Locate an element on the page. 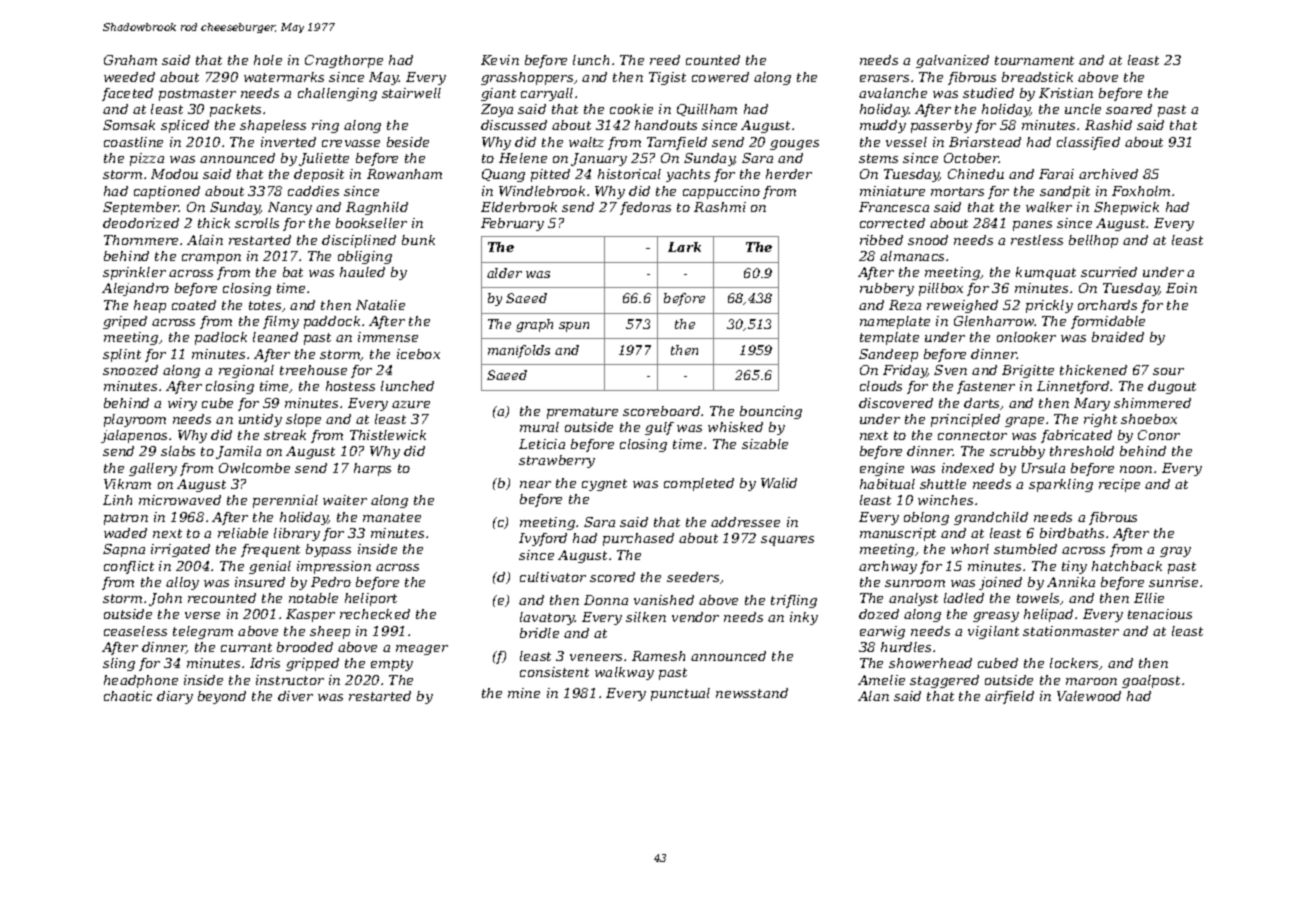 This image has height=924, width=1308. mine is located at coordinates (524, 693).
